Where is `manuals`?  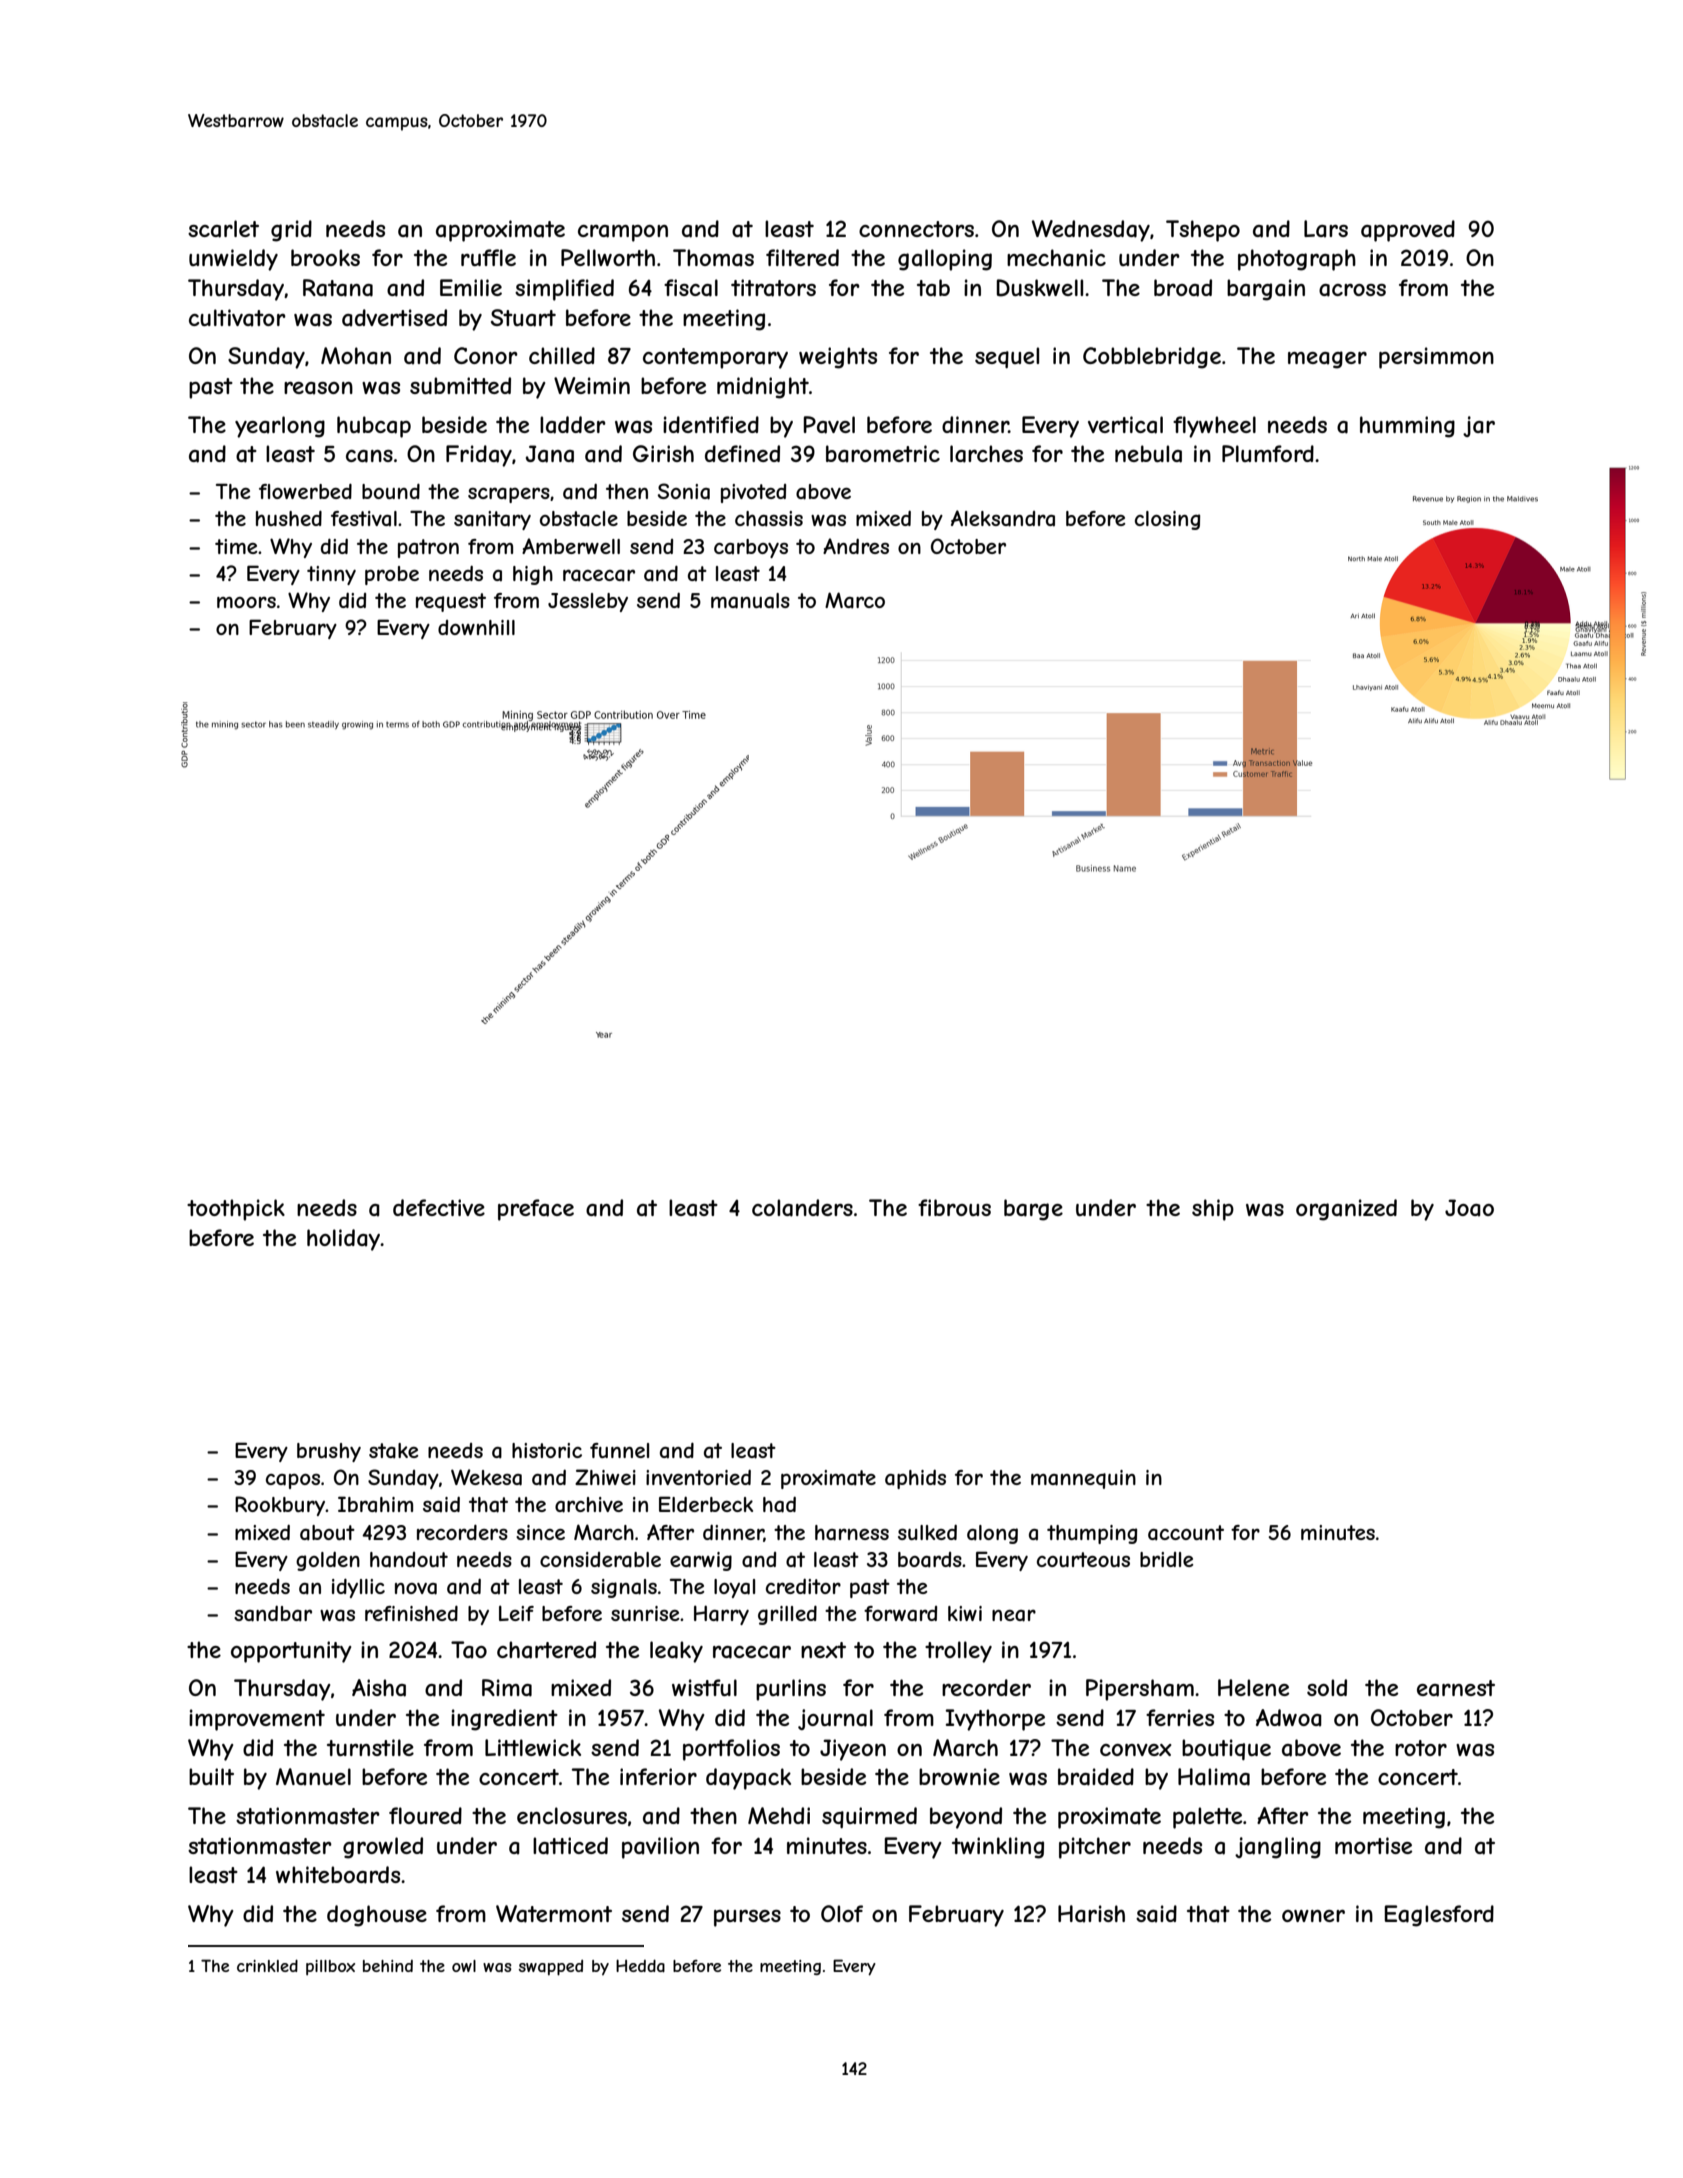 manuals is located at coordinates (750, 601).
